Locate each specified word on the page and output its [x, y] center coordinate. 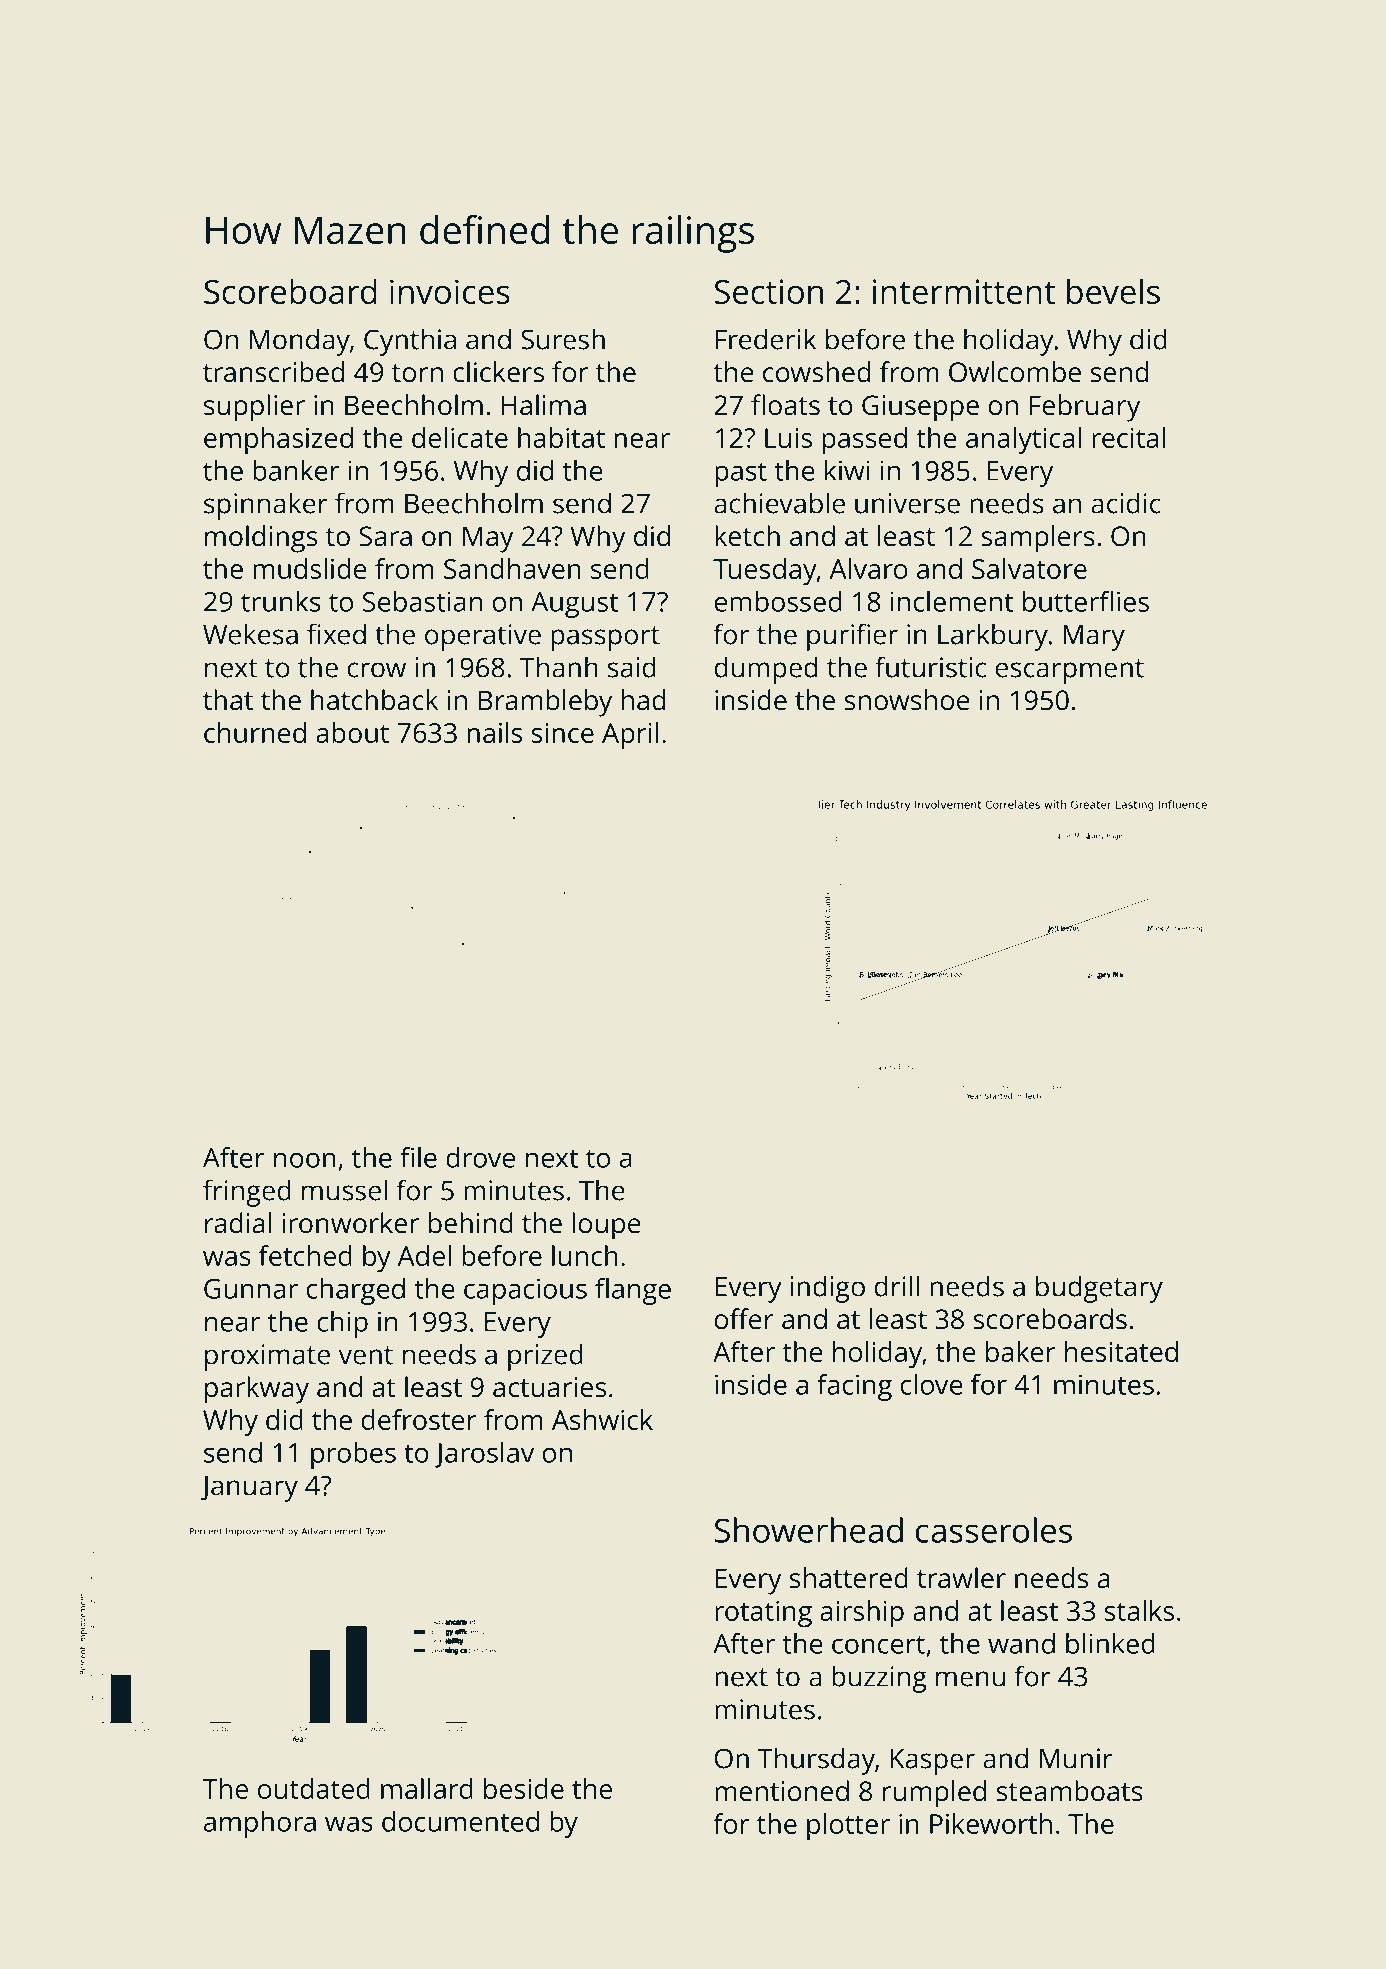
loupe [606, 1226]
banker [296, 470]
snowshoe [907, 700]
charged [356, 1291]
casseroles [994, 1530]
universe [907, 503]
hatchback [374, 700]
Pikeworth [991, 1823]
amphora [260, 1824]
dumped [766, 670]
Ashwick [602, 1419]
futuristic [930, 667]
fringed [247, 1193]
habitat [561, 437]
